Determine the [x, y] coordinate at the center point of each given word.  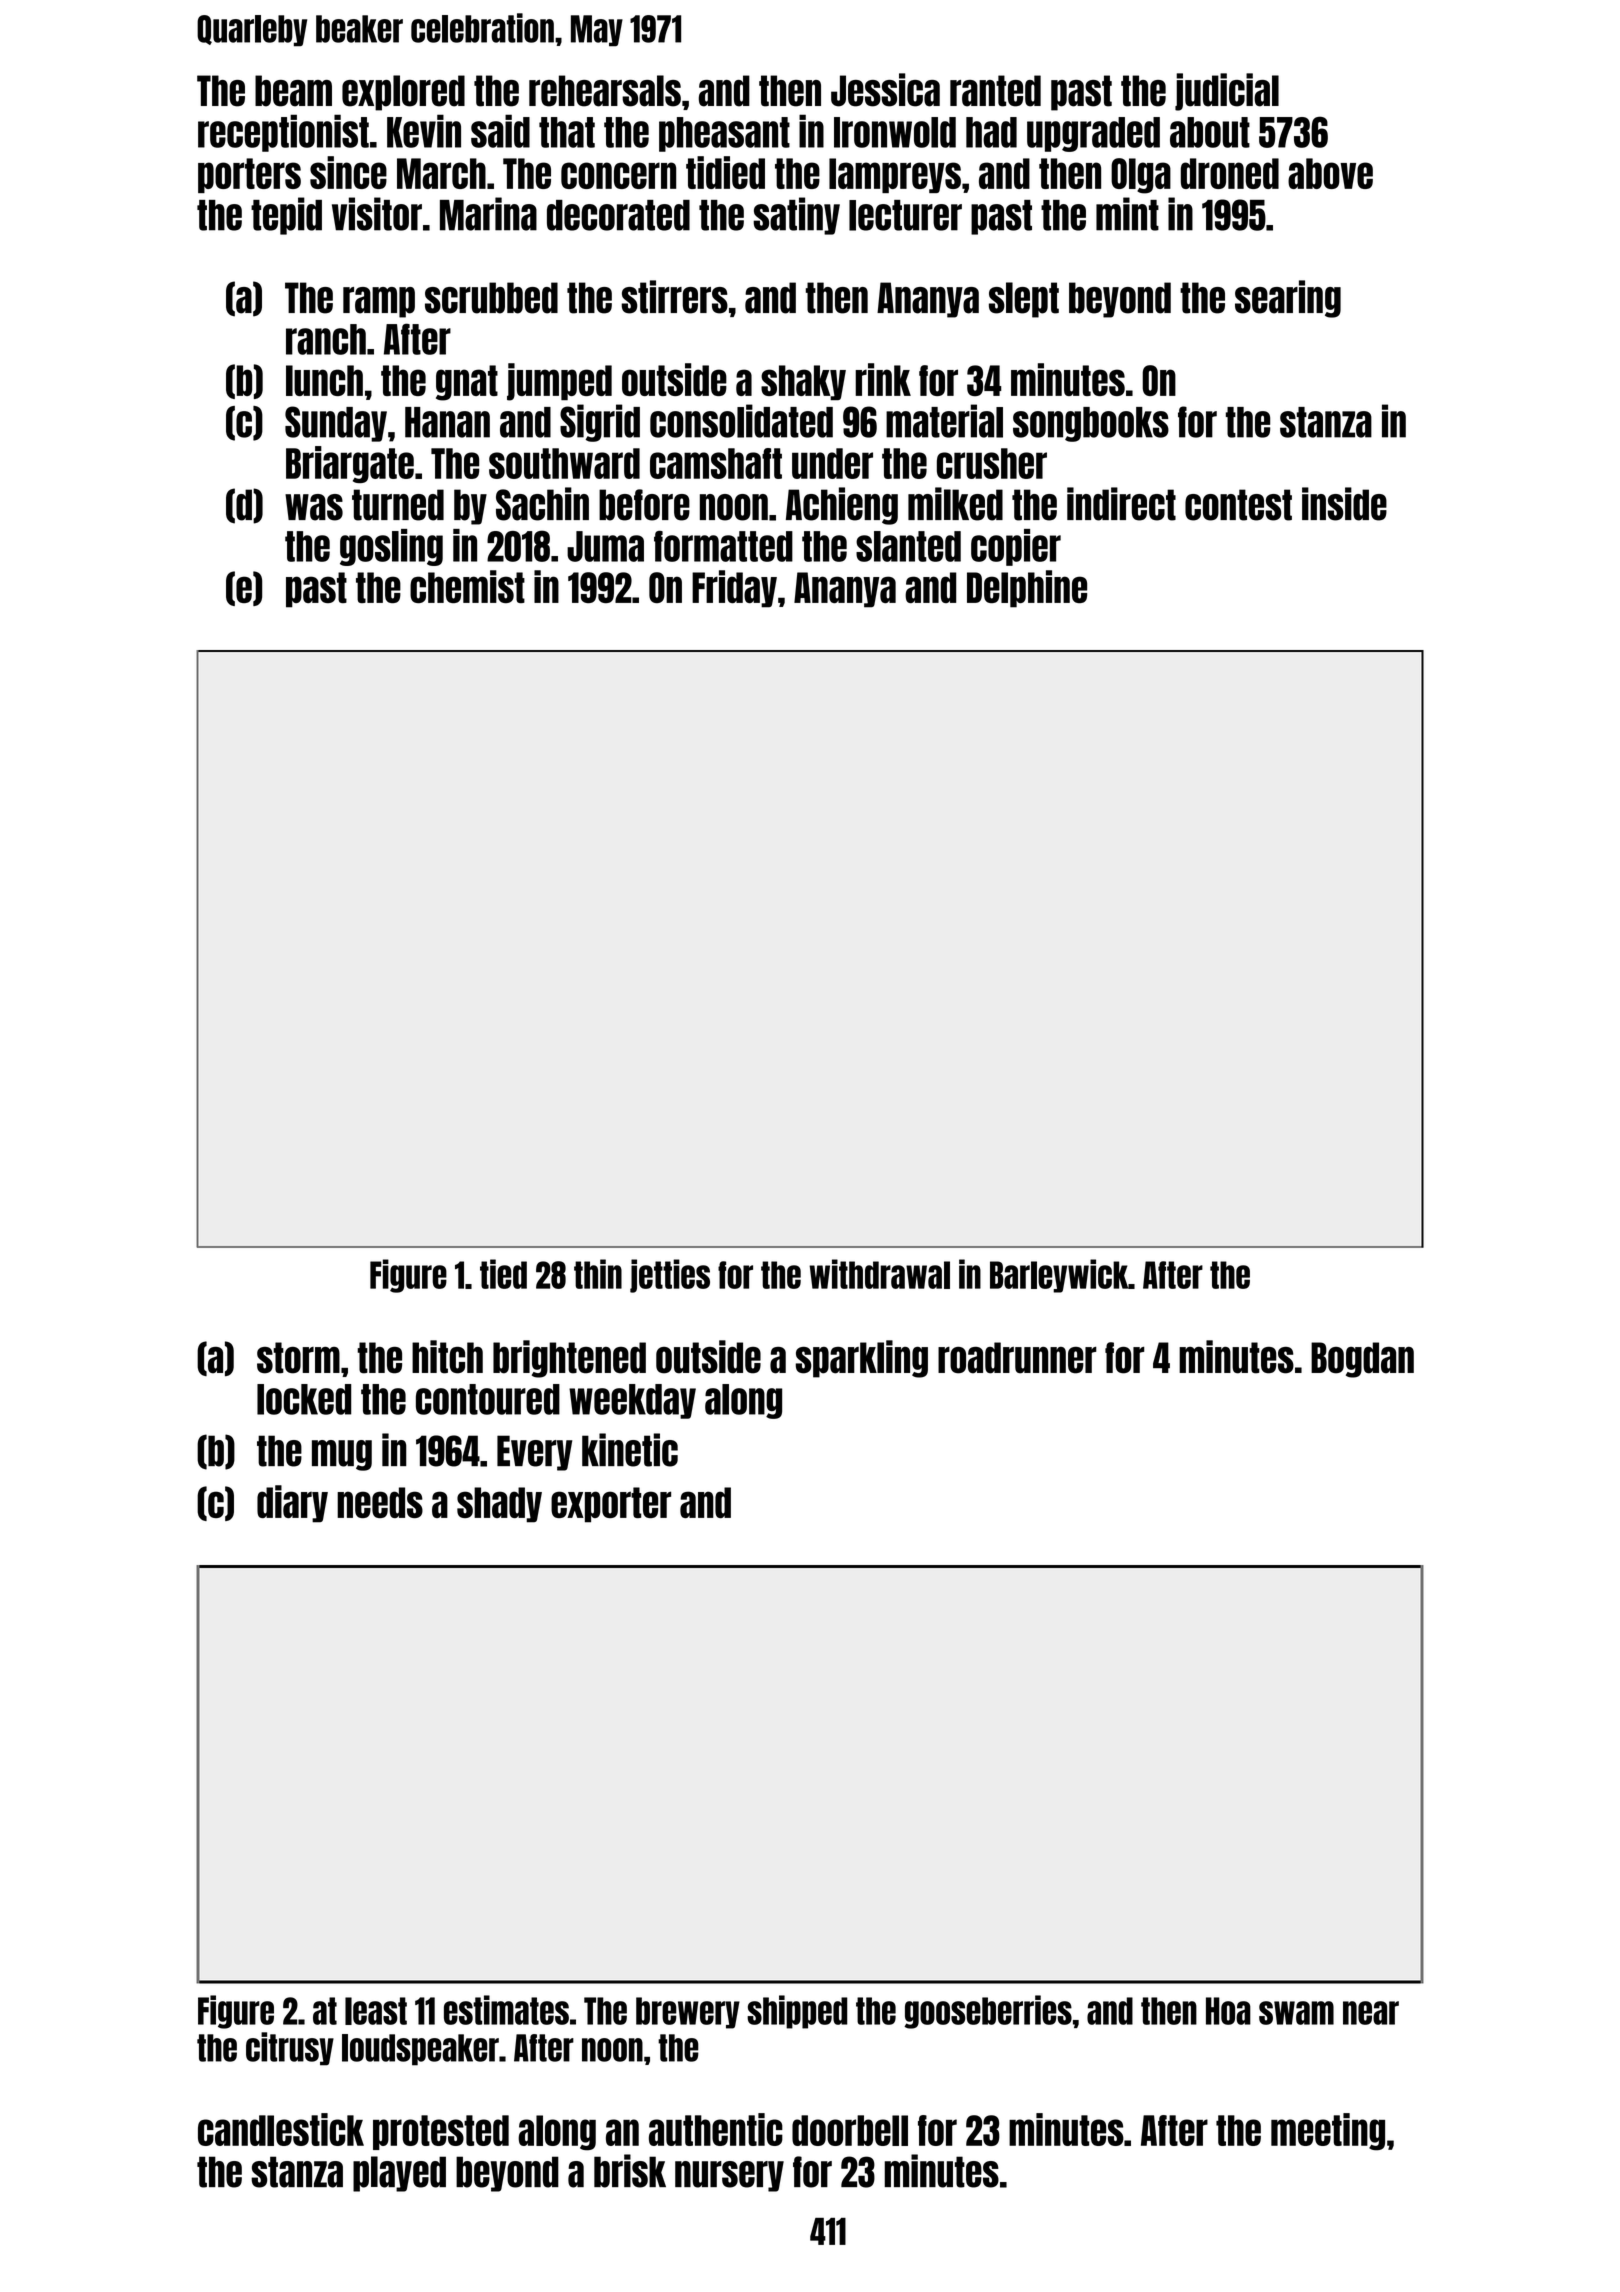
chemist [467, 586]
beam [293, 91]
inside [1344, 504]
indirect [1121, 504]
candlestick [281, 2129]
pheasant [724, 134]
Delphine [1027, 589]
